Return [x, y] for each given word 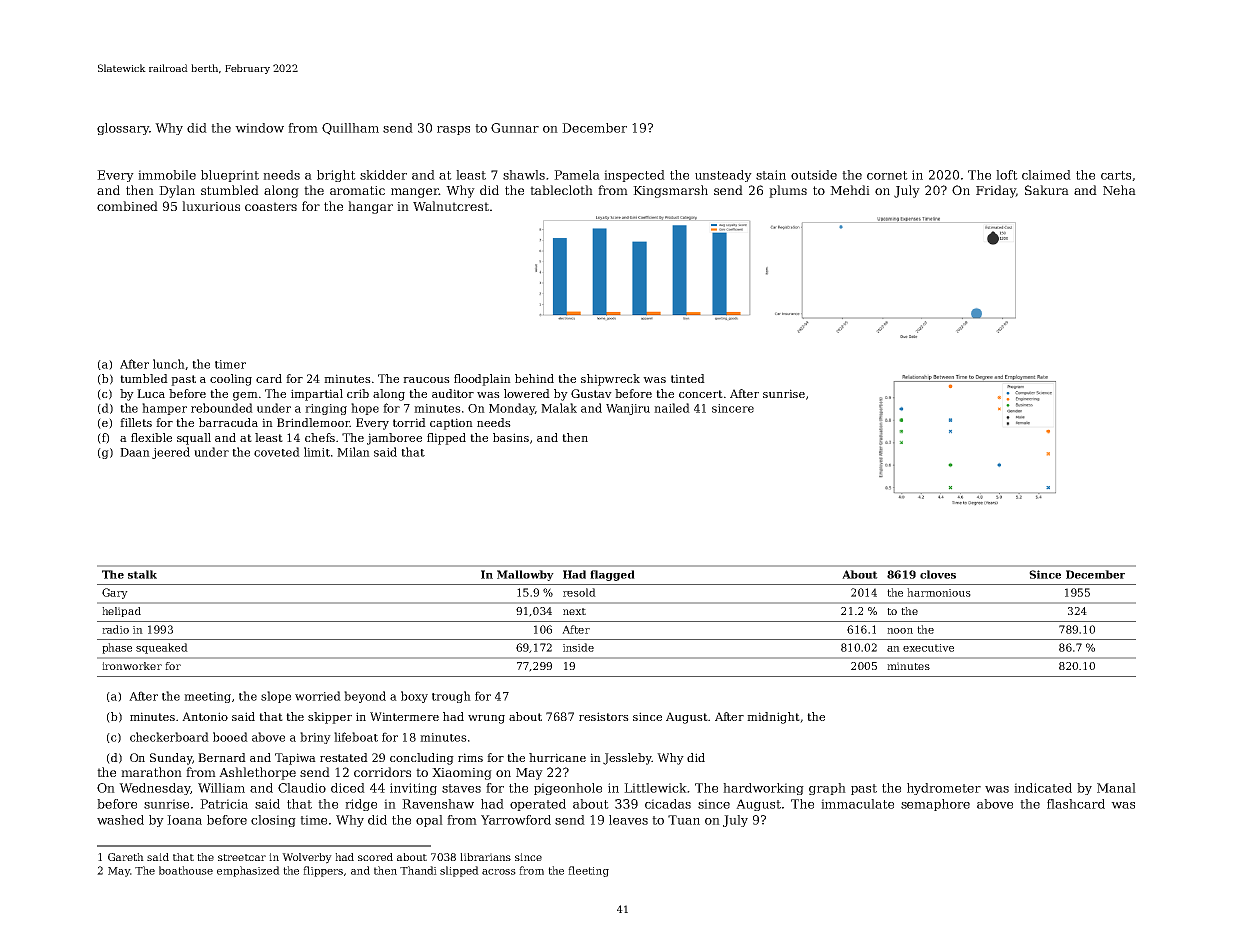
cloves [938, 574]
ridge [361, 805]
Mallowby [525, 575]
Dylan [177, 191]
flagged [612, 575]
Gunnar [515, 128]
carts [1116, 175]
